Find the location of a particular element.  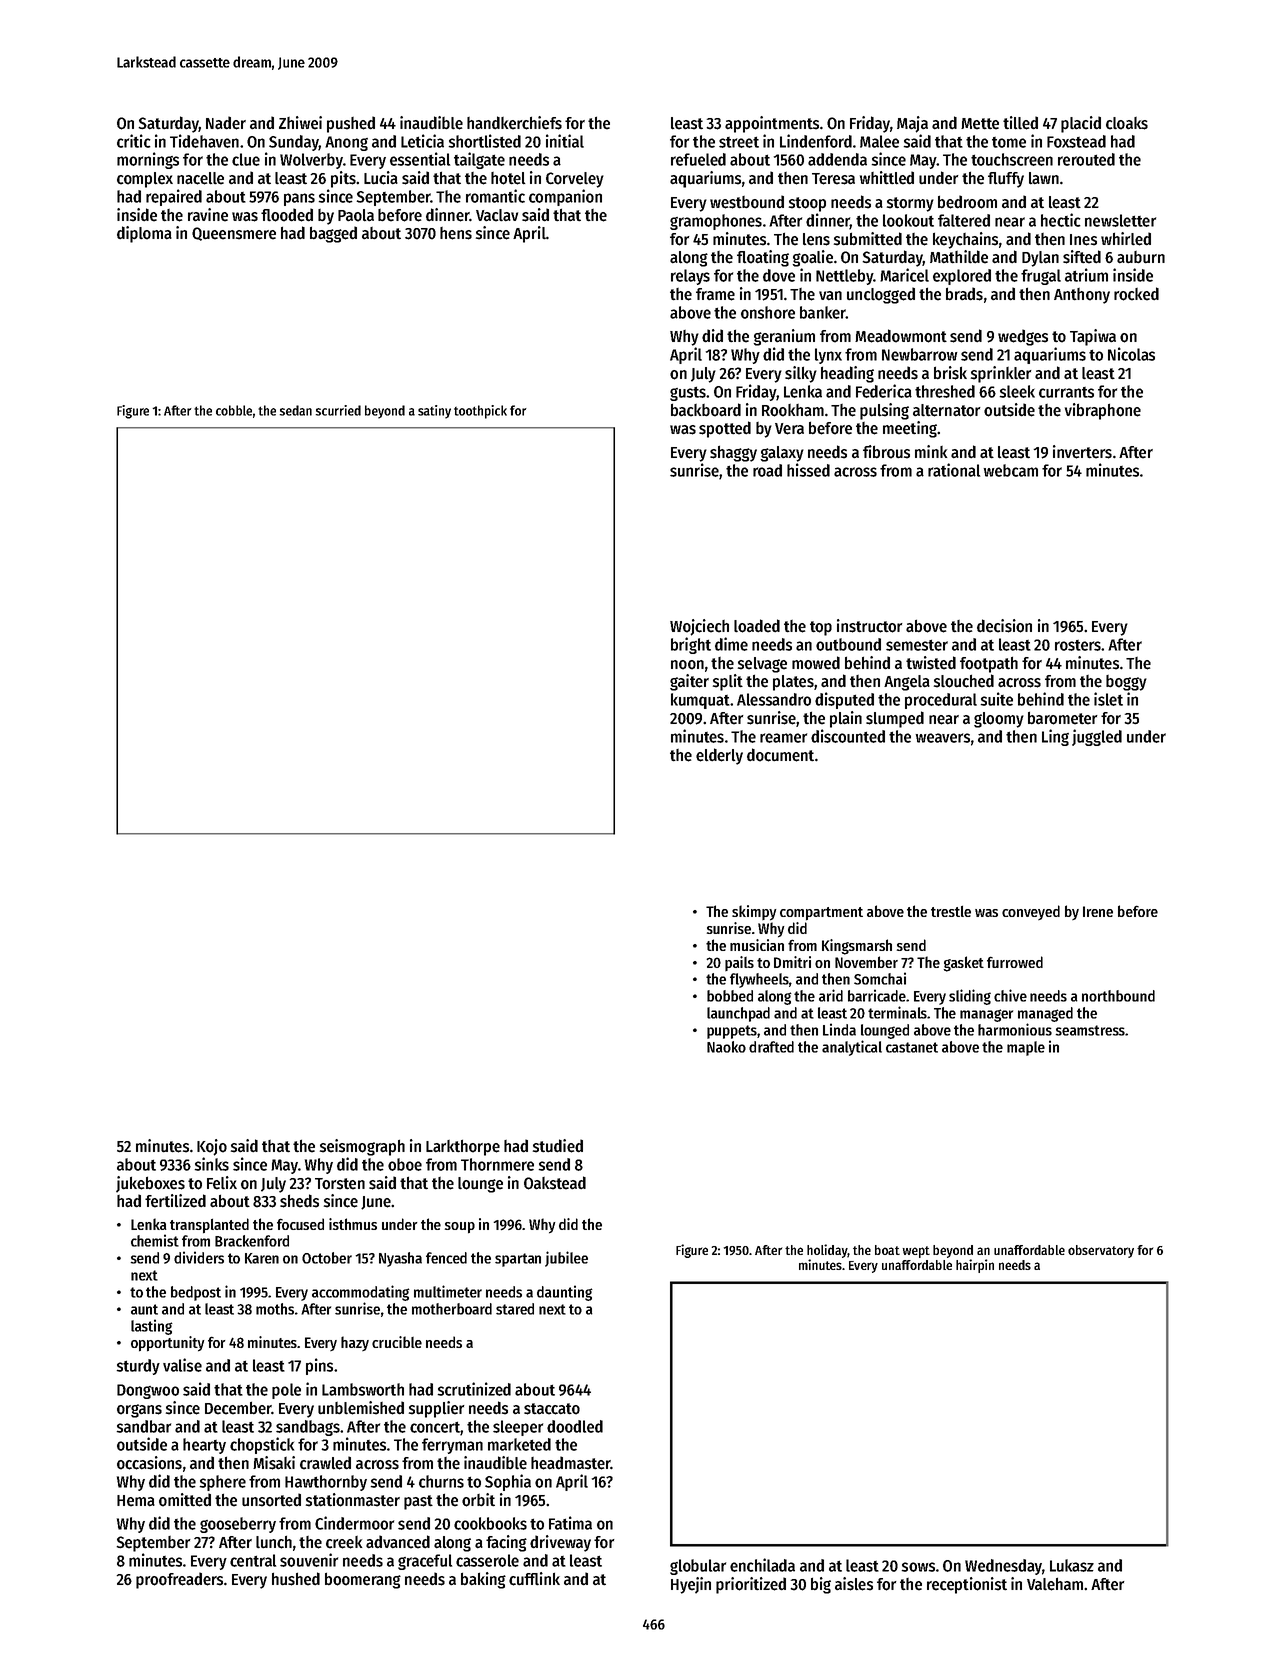

Queensmere is located at coordinates (234, 234).
